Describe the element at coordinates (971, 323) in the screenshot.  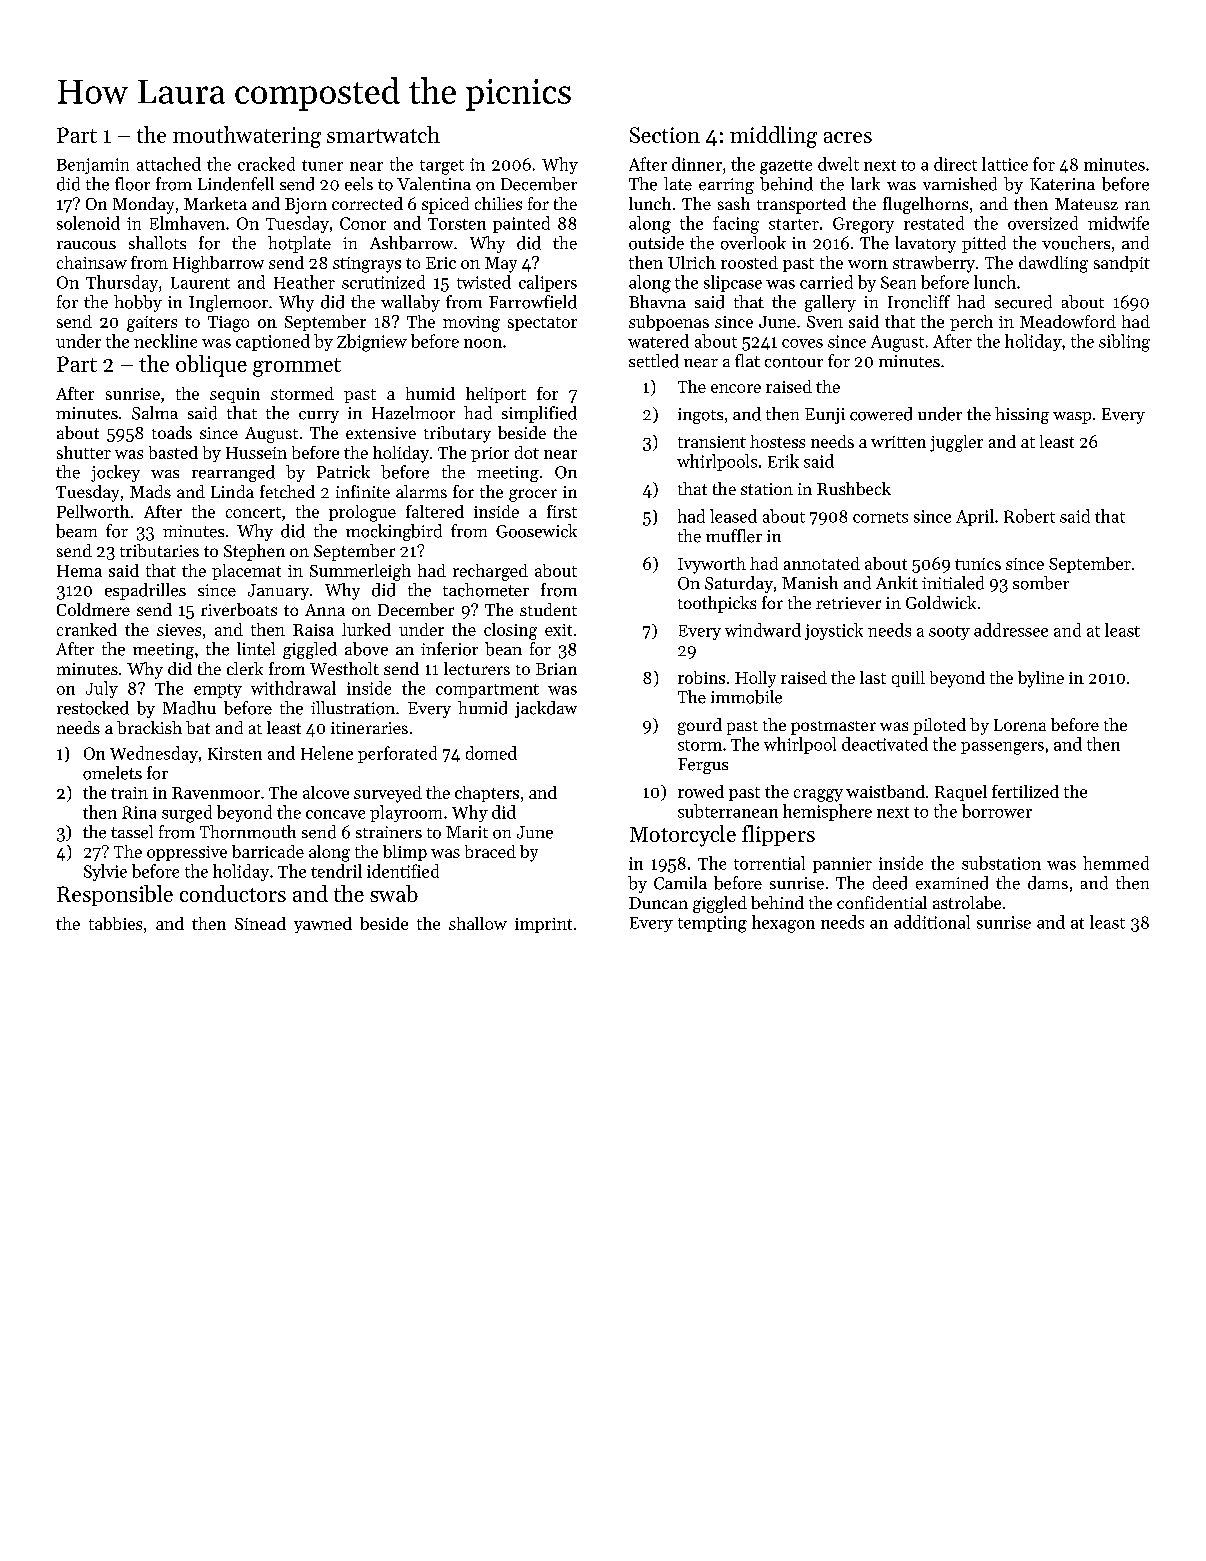
I see `perch` at that location.
